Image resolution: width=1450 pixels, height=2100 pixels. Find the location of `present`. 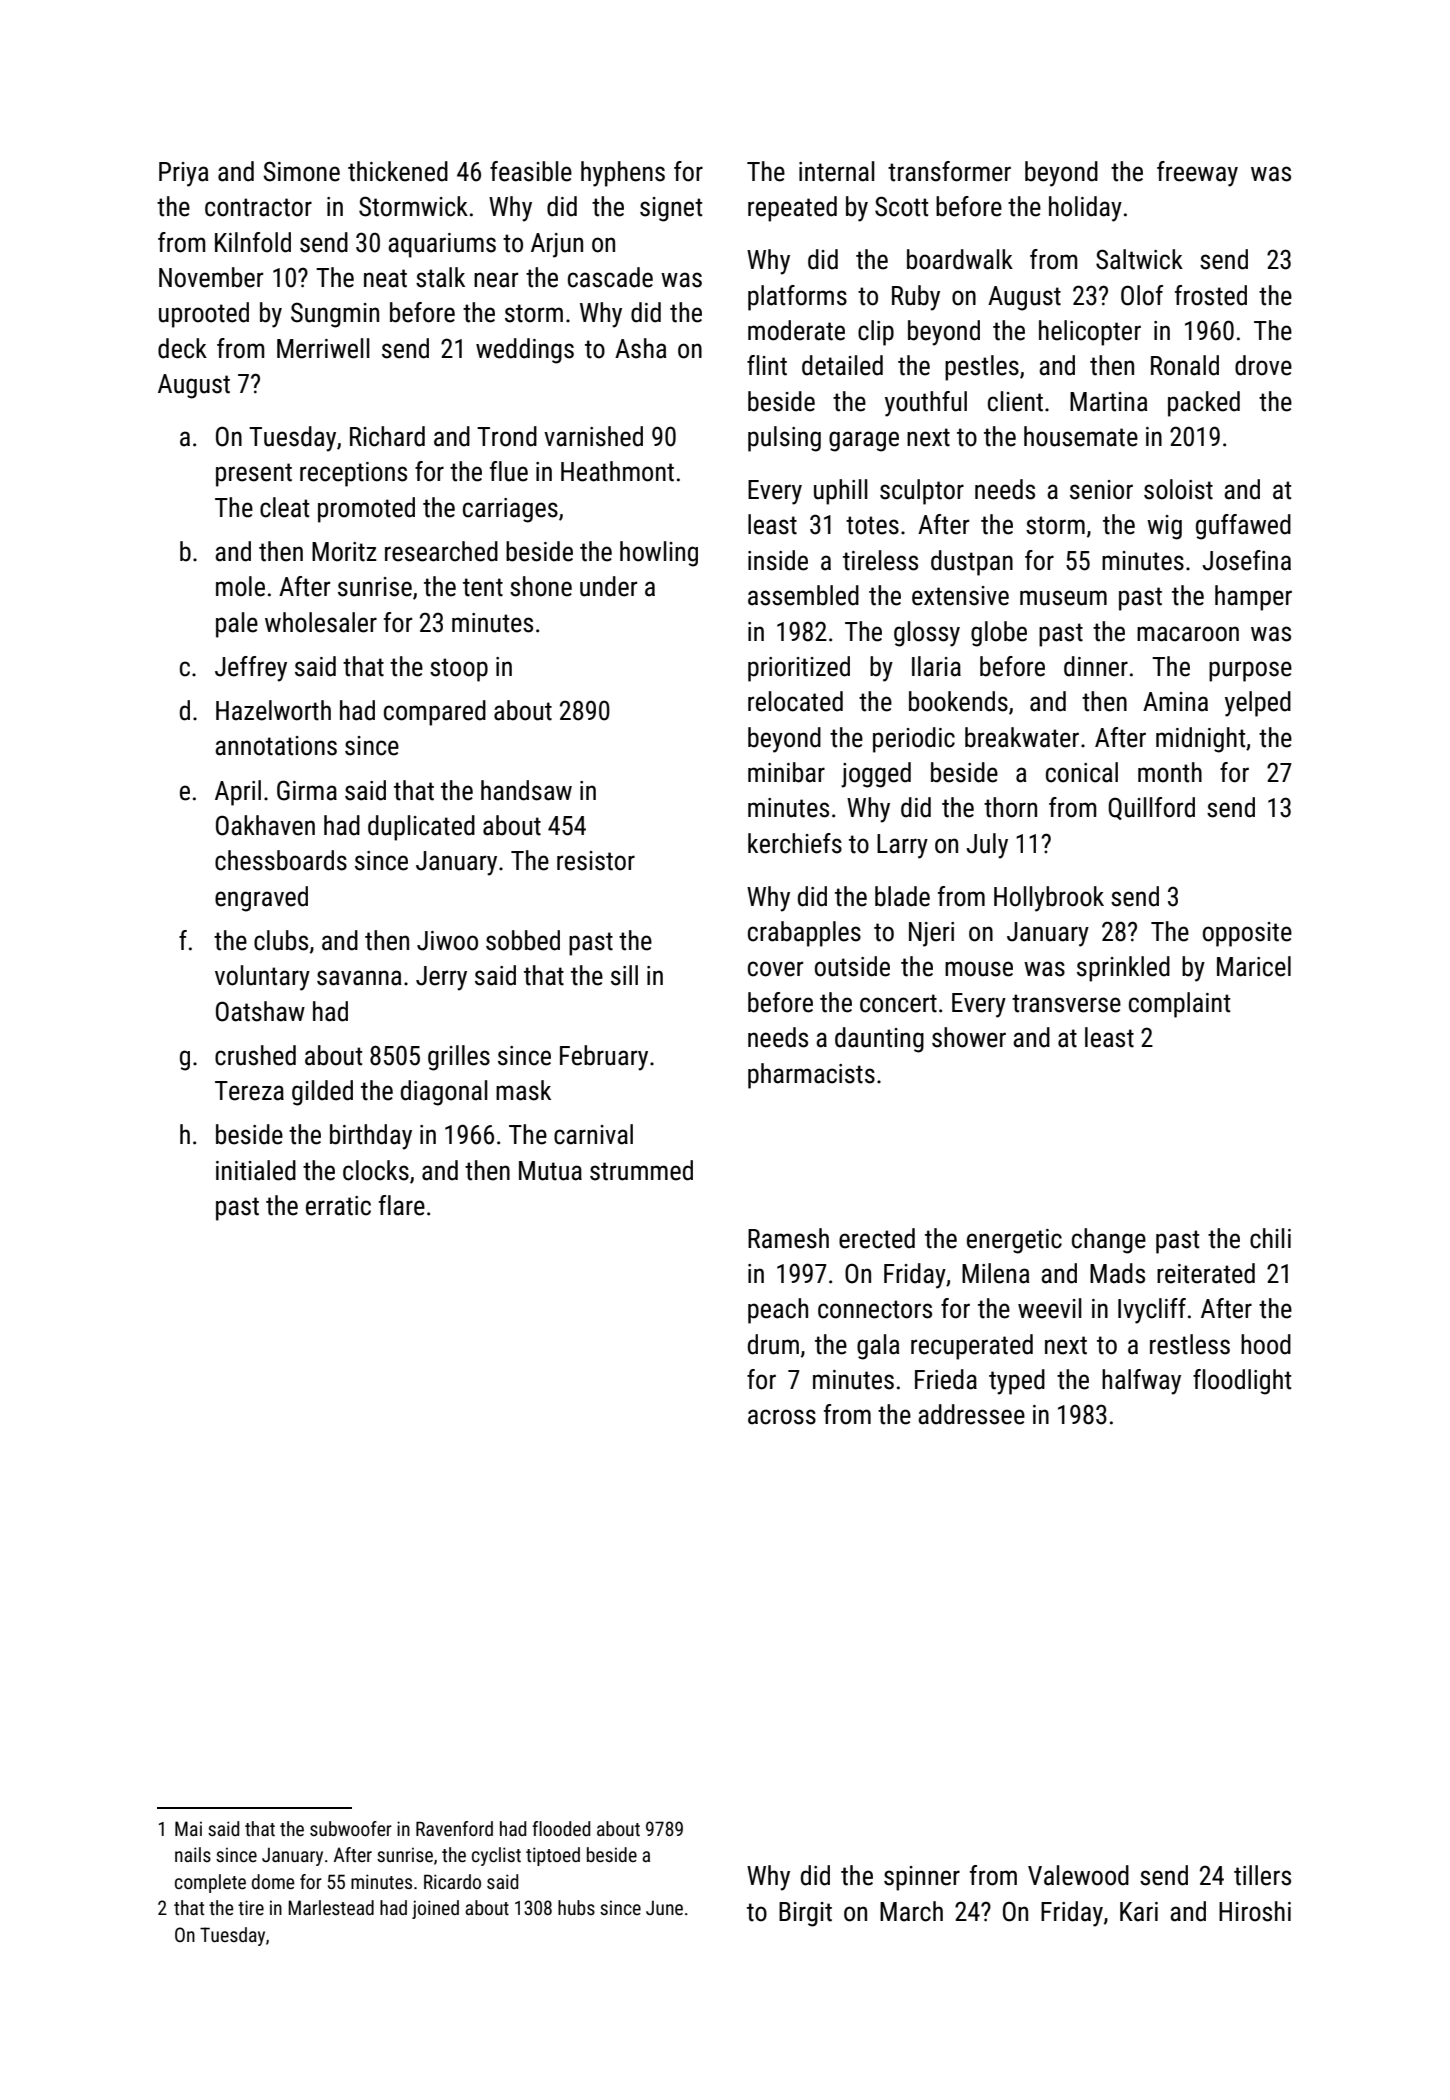

present is located at coordinates (254, 475).
